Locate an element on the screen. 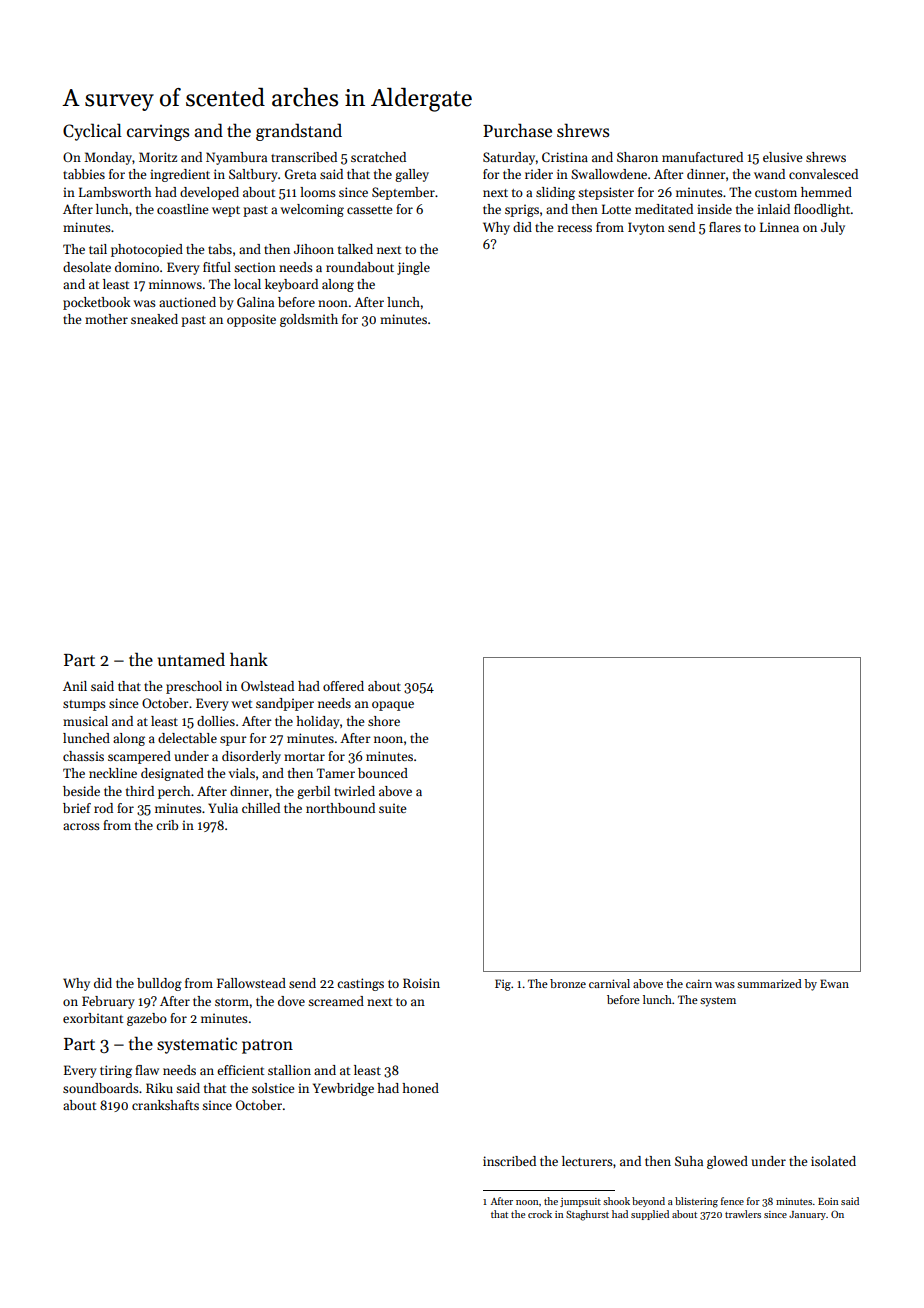 The image size is (924, 1308). crankshafts is located at coordinates (165, 1105).
